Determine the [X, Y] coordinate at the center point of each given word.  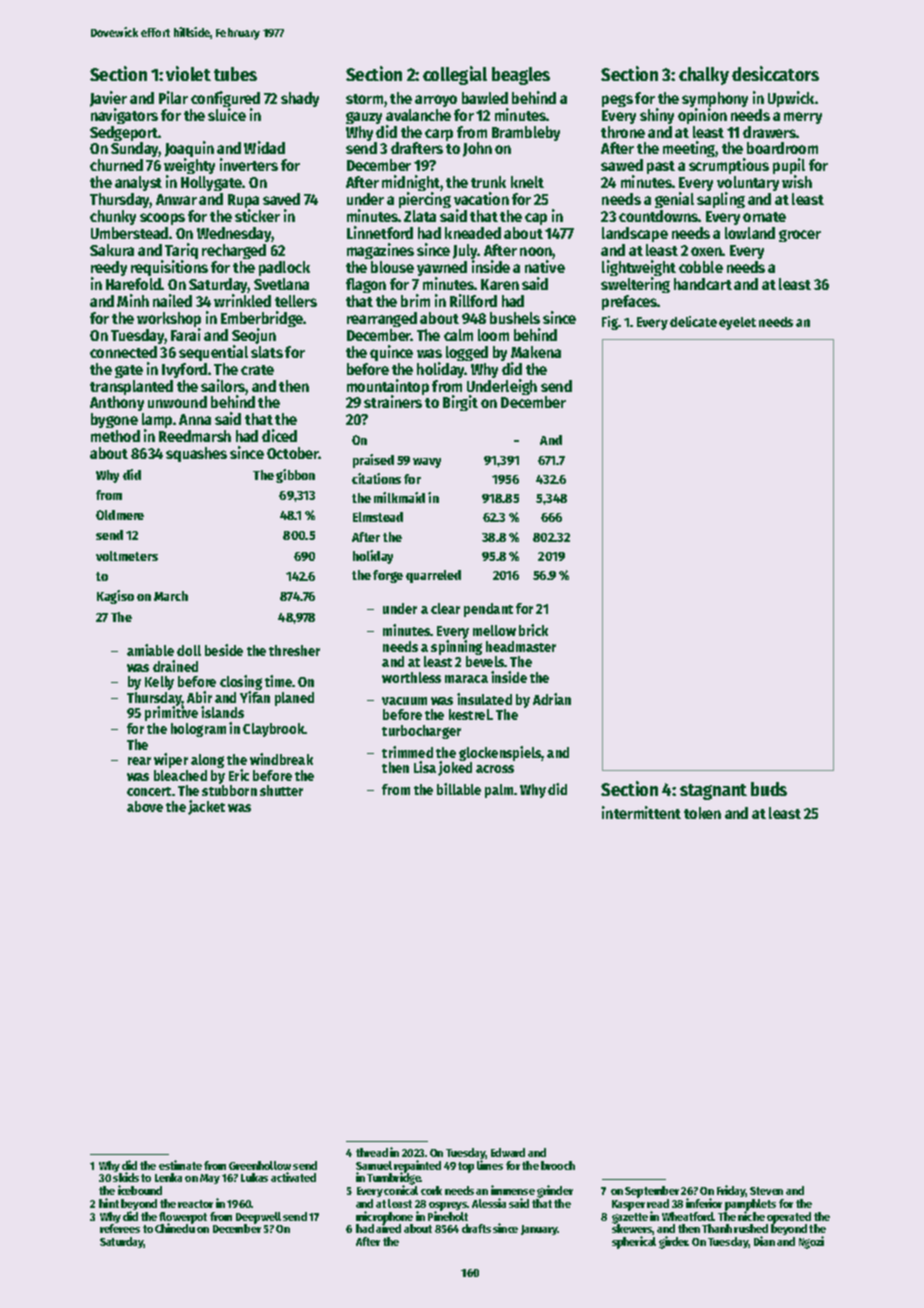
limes [490, 1165]
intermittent [641, 812]
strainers [393, 402]
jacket [206, 807]
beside [224, 650]
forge [388, 576]
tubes [235, 74]
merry [803, 118]
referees [120, 1228]
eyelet [737, 323]
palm [499, 791]
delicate [693, 321]
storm [364, 99]
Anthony [117, 403]
